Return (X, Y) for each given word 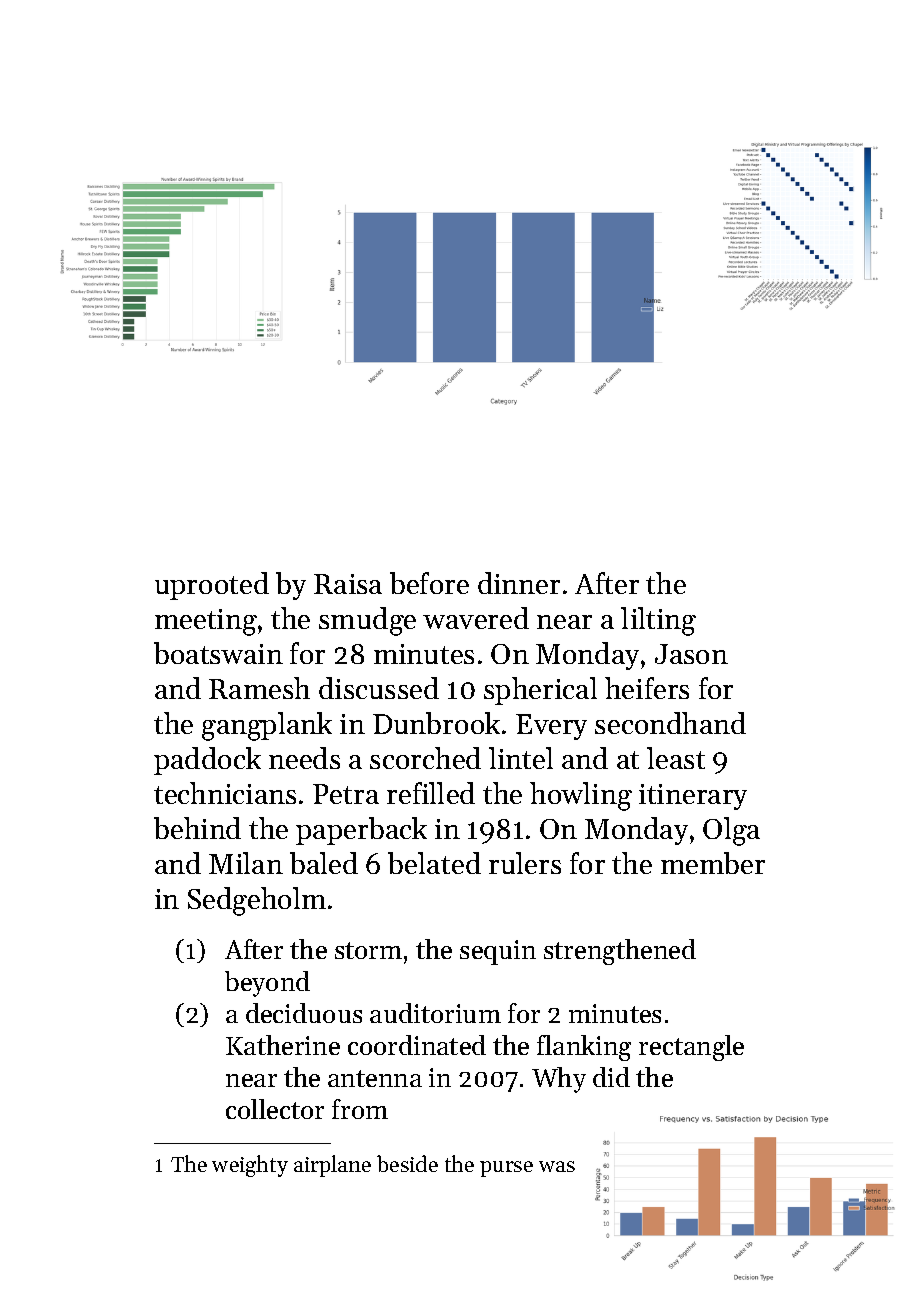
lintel (521, 758)
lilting (658, 621)
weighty (250, 1166)
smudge (367, 621)
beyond (267, 984)
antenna (375, 1078)
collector (275, 1109)
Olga (731, 831)
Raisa (348, 584)
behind (197, 828)
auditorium (435, 1013)
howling (581, 796)
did (611, 1077)
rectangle (691, 1048)
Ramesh (259, 688)
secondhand (670, 723)
